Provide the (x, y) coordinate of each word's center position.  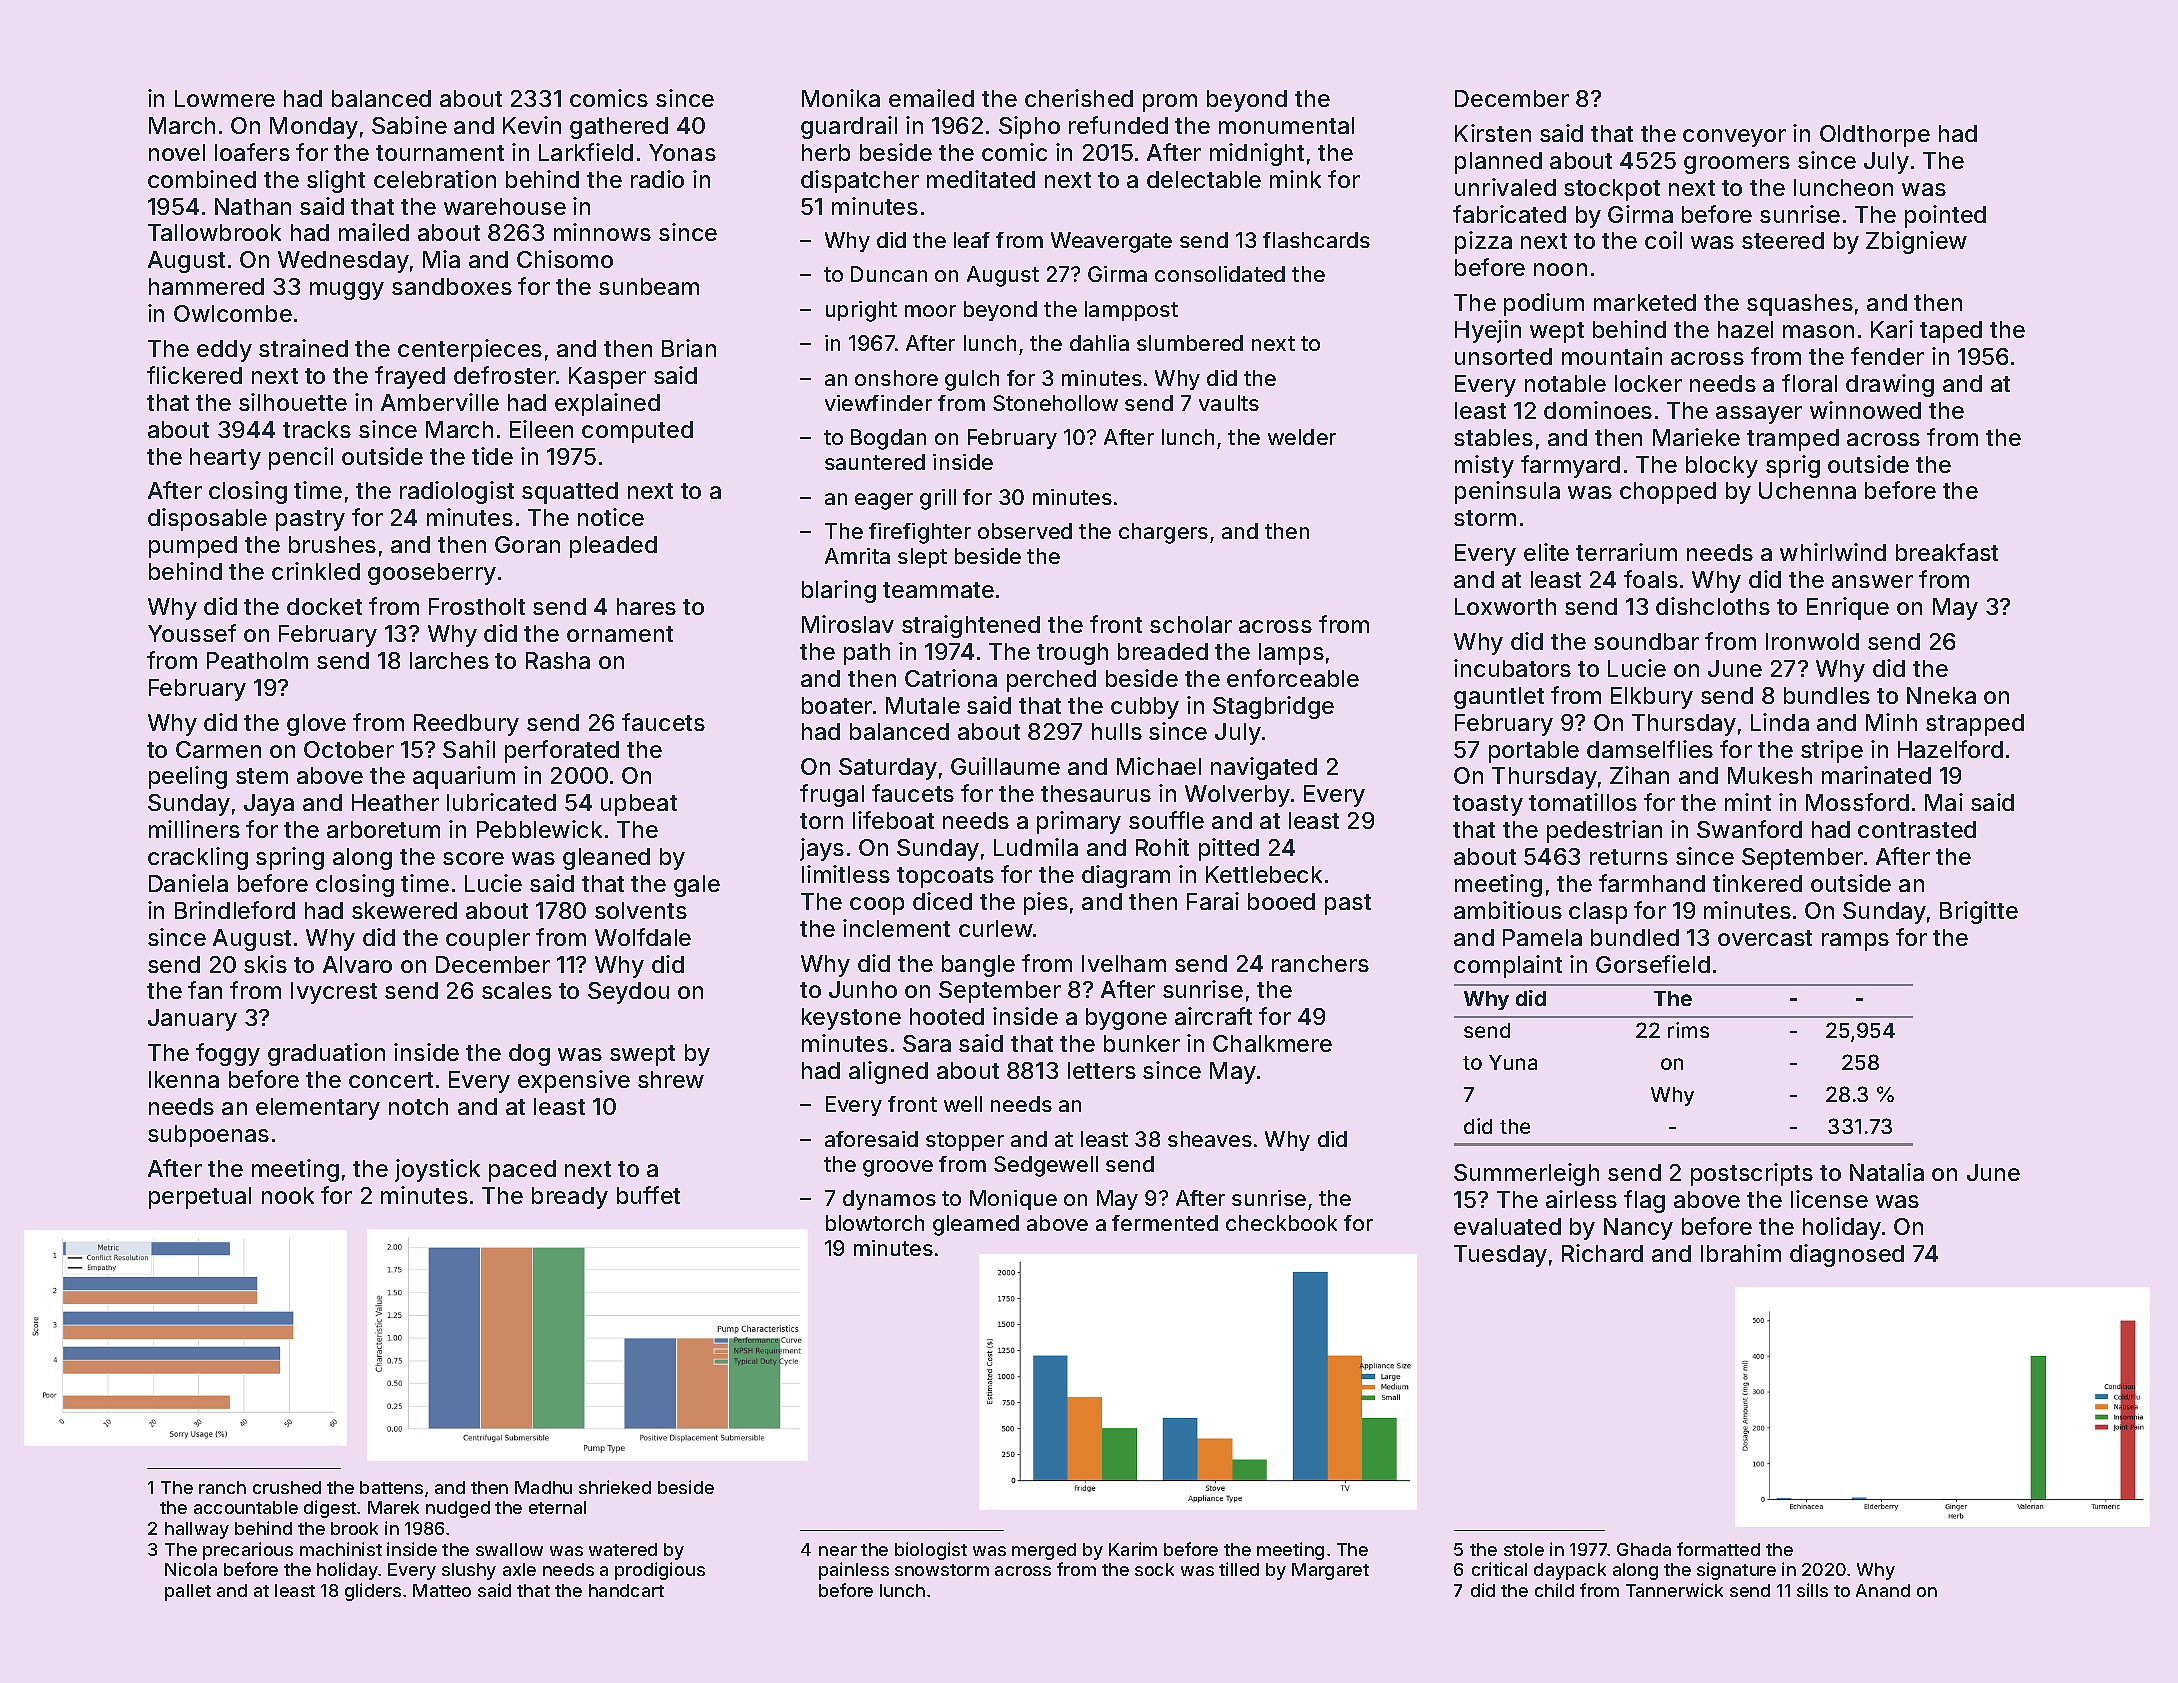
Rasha (558, 660)
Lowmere (225, 98)
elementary (318, 1109)
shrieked (615, 1487)
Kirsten (1493, 133)
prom (1170, 103)
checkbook (1281, 1223)
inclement (896, 928)
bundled (1635, 937)
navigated (1264, 768)
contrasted (1917, 829)
